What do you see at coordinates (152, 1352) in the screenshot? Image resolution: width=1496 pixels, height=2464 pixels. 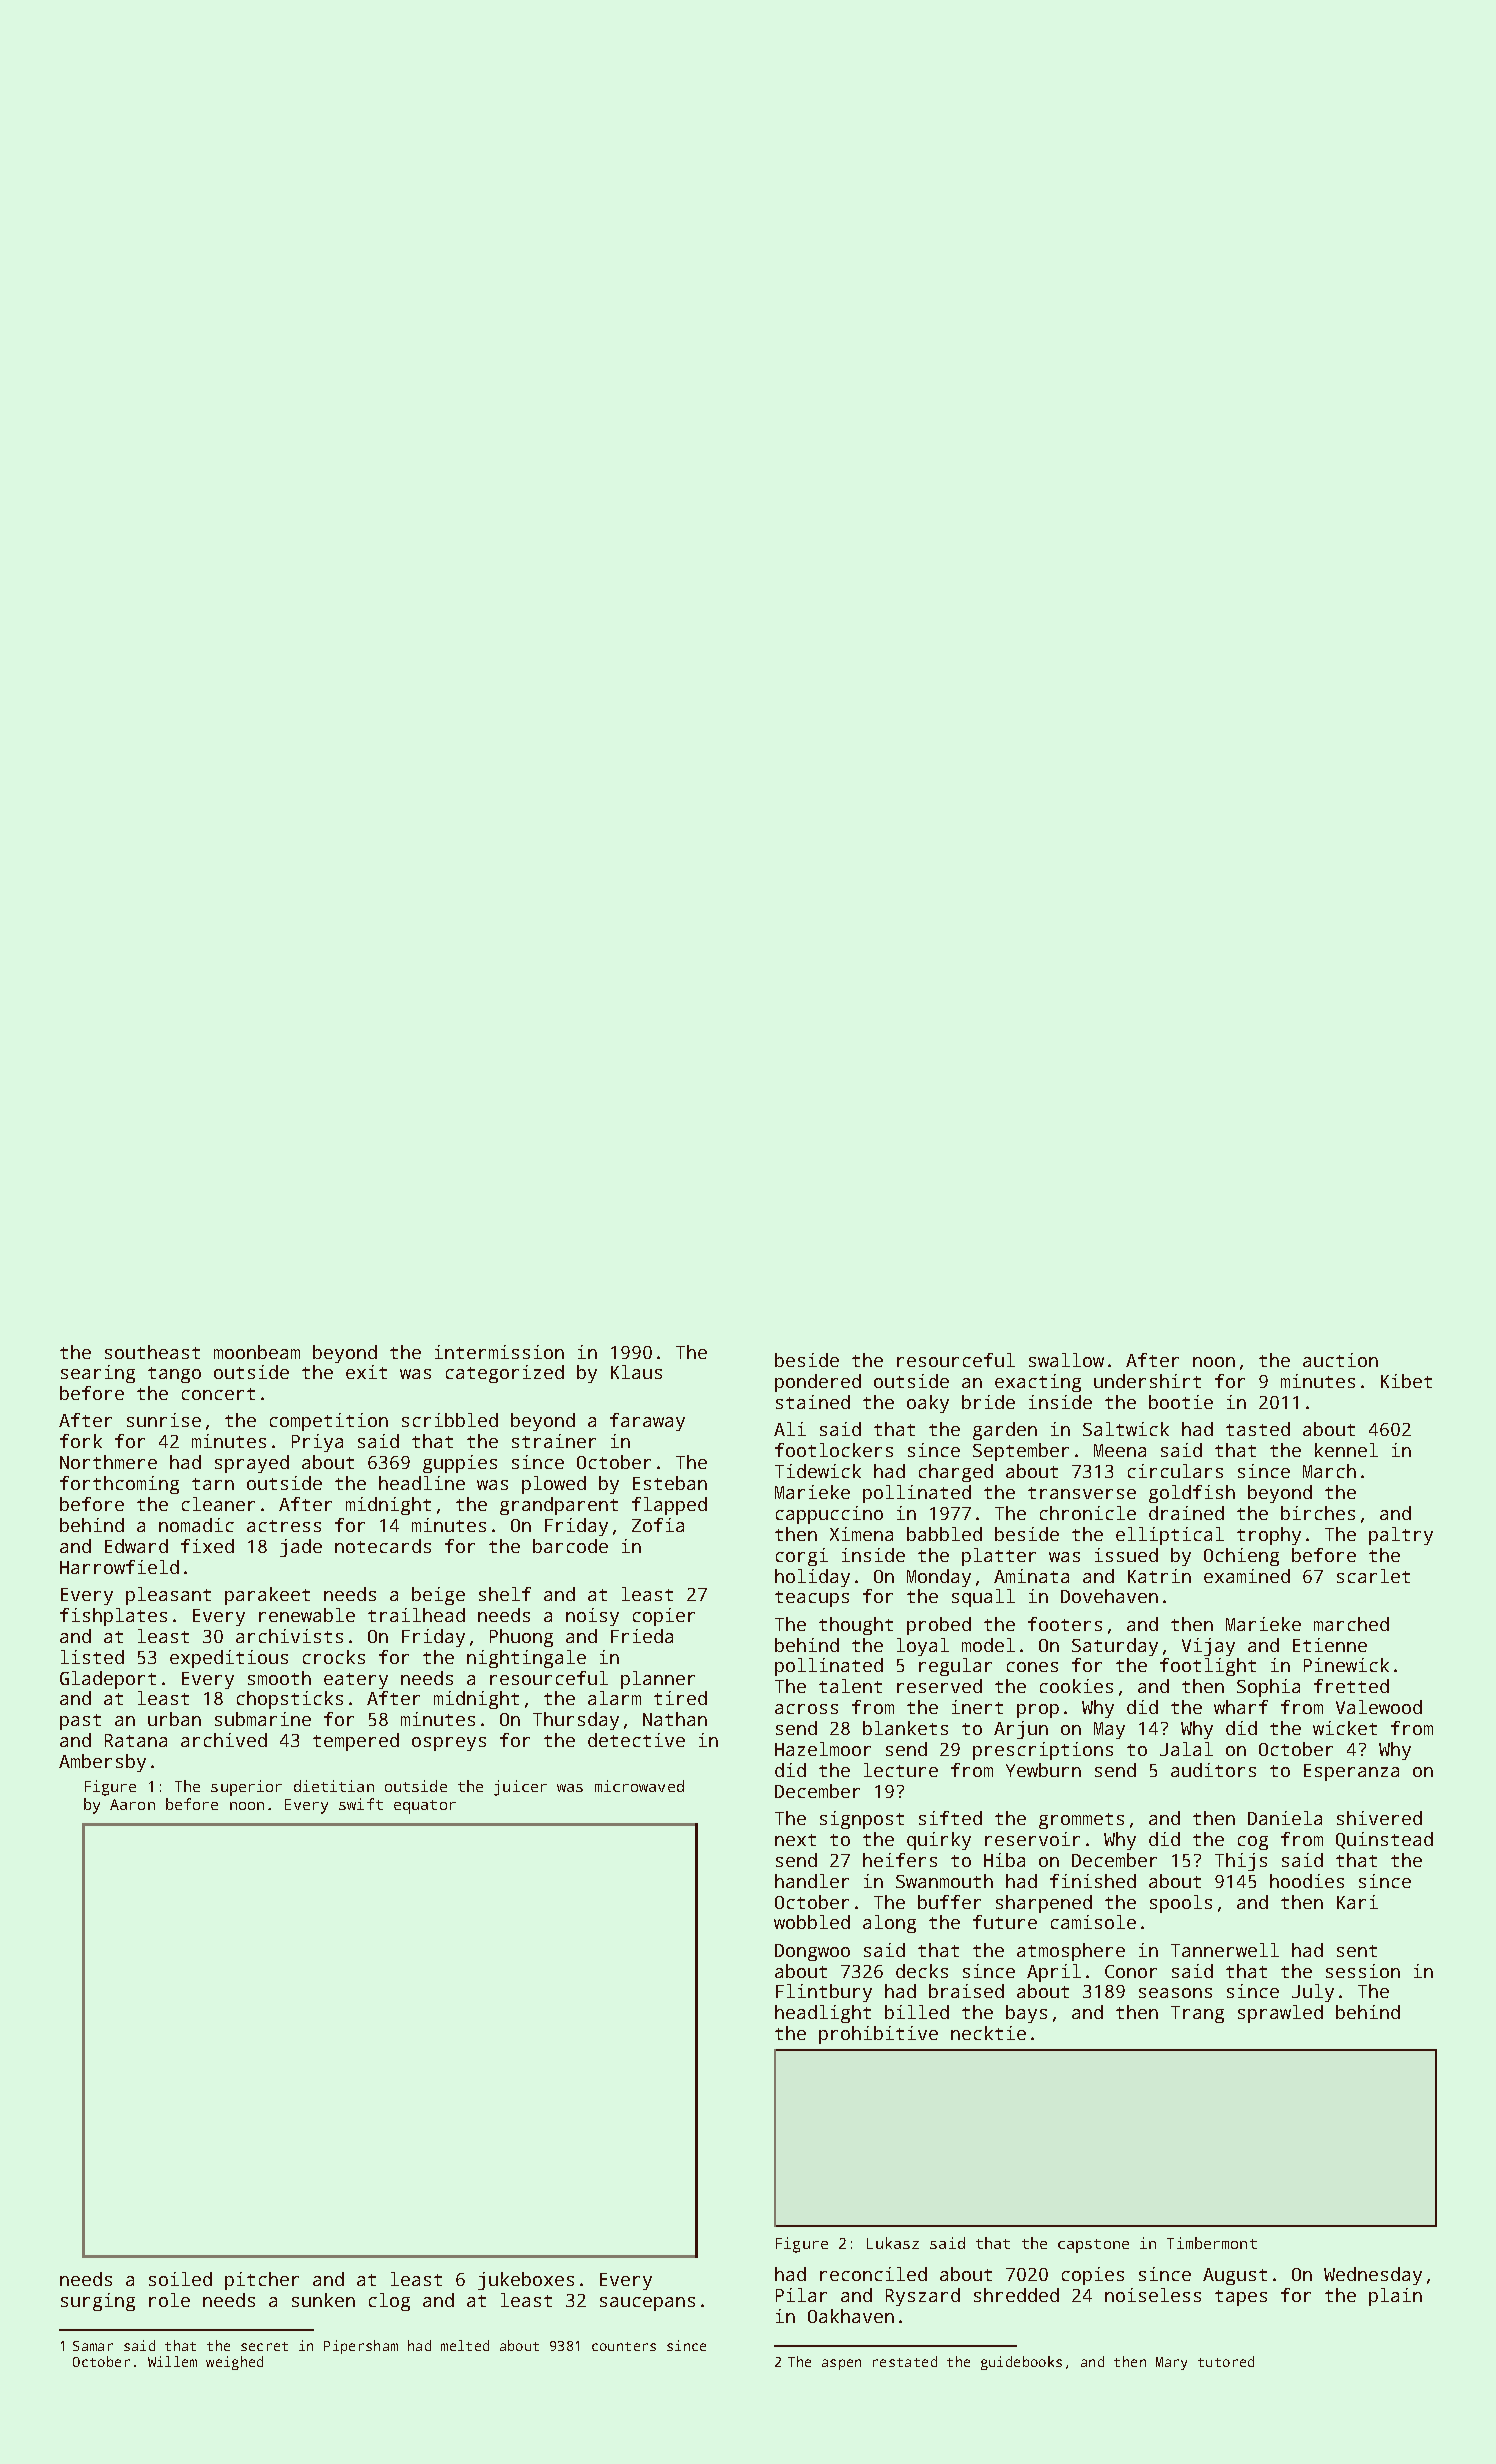 I see `southeast` at bounding box center [152, 1352].
